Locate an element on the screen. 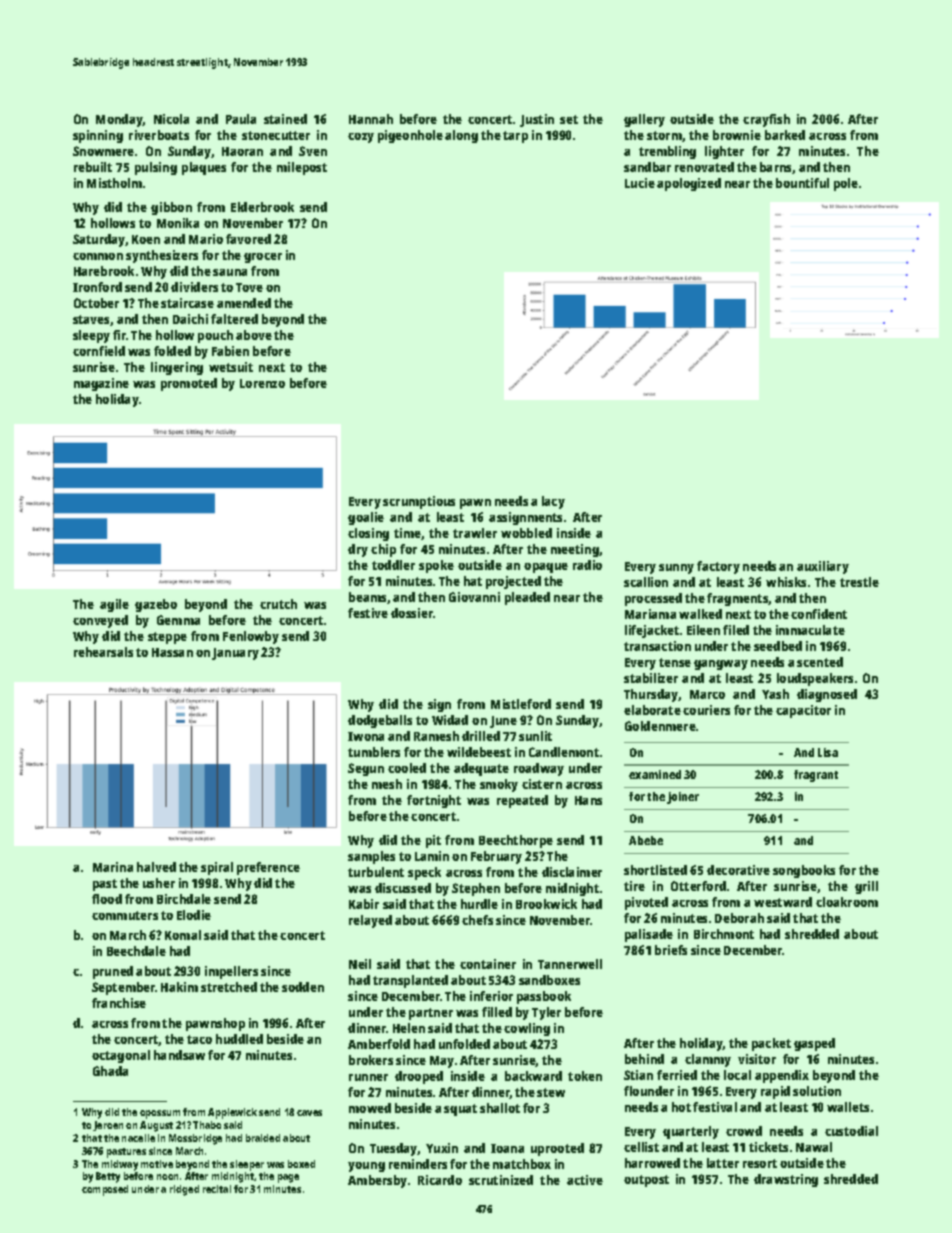  active is located at coordinates (585, 1180).
